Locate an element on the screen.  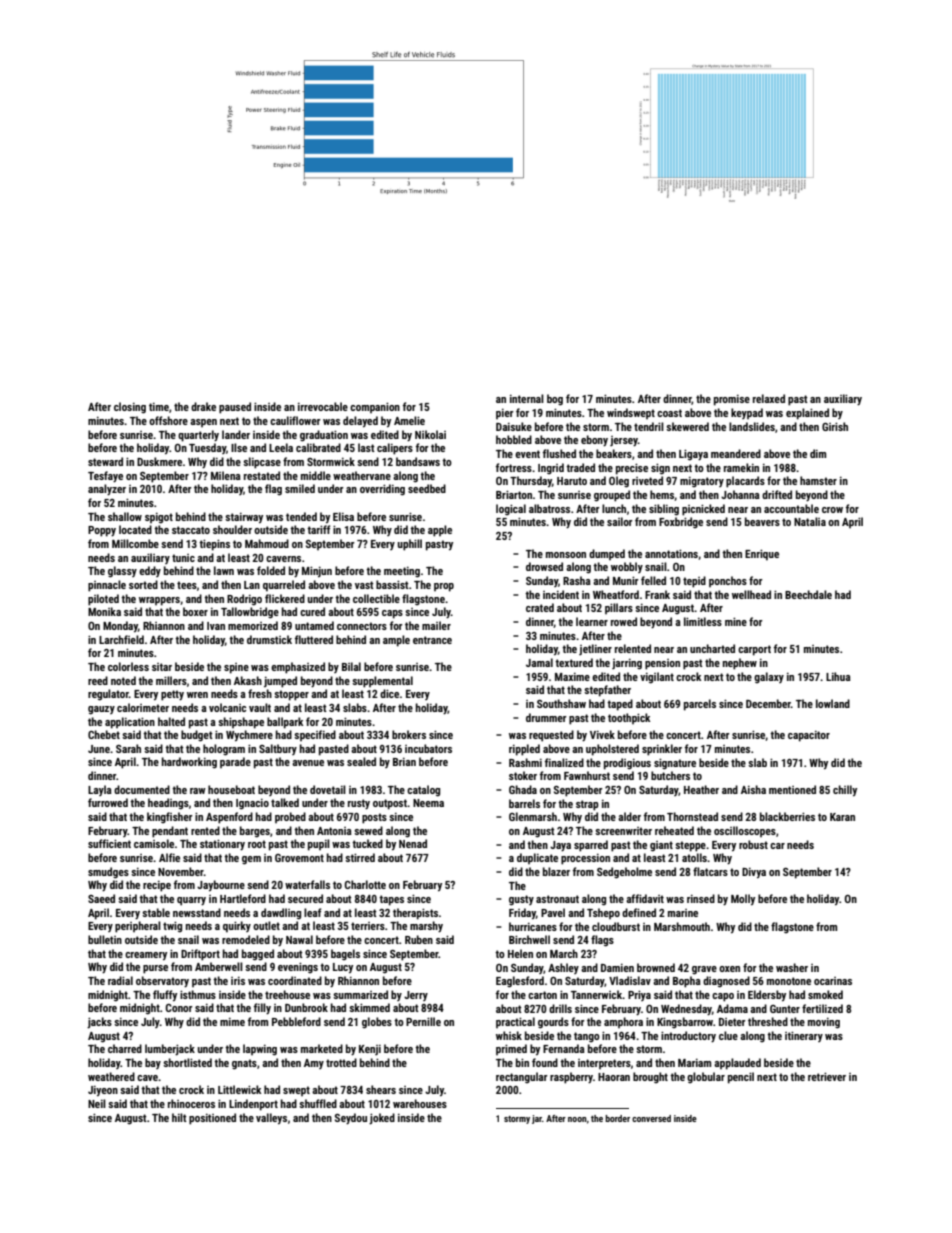
paused is located at coordinates (235, 408).
